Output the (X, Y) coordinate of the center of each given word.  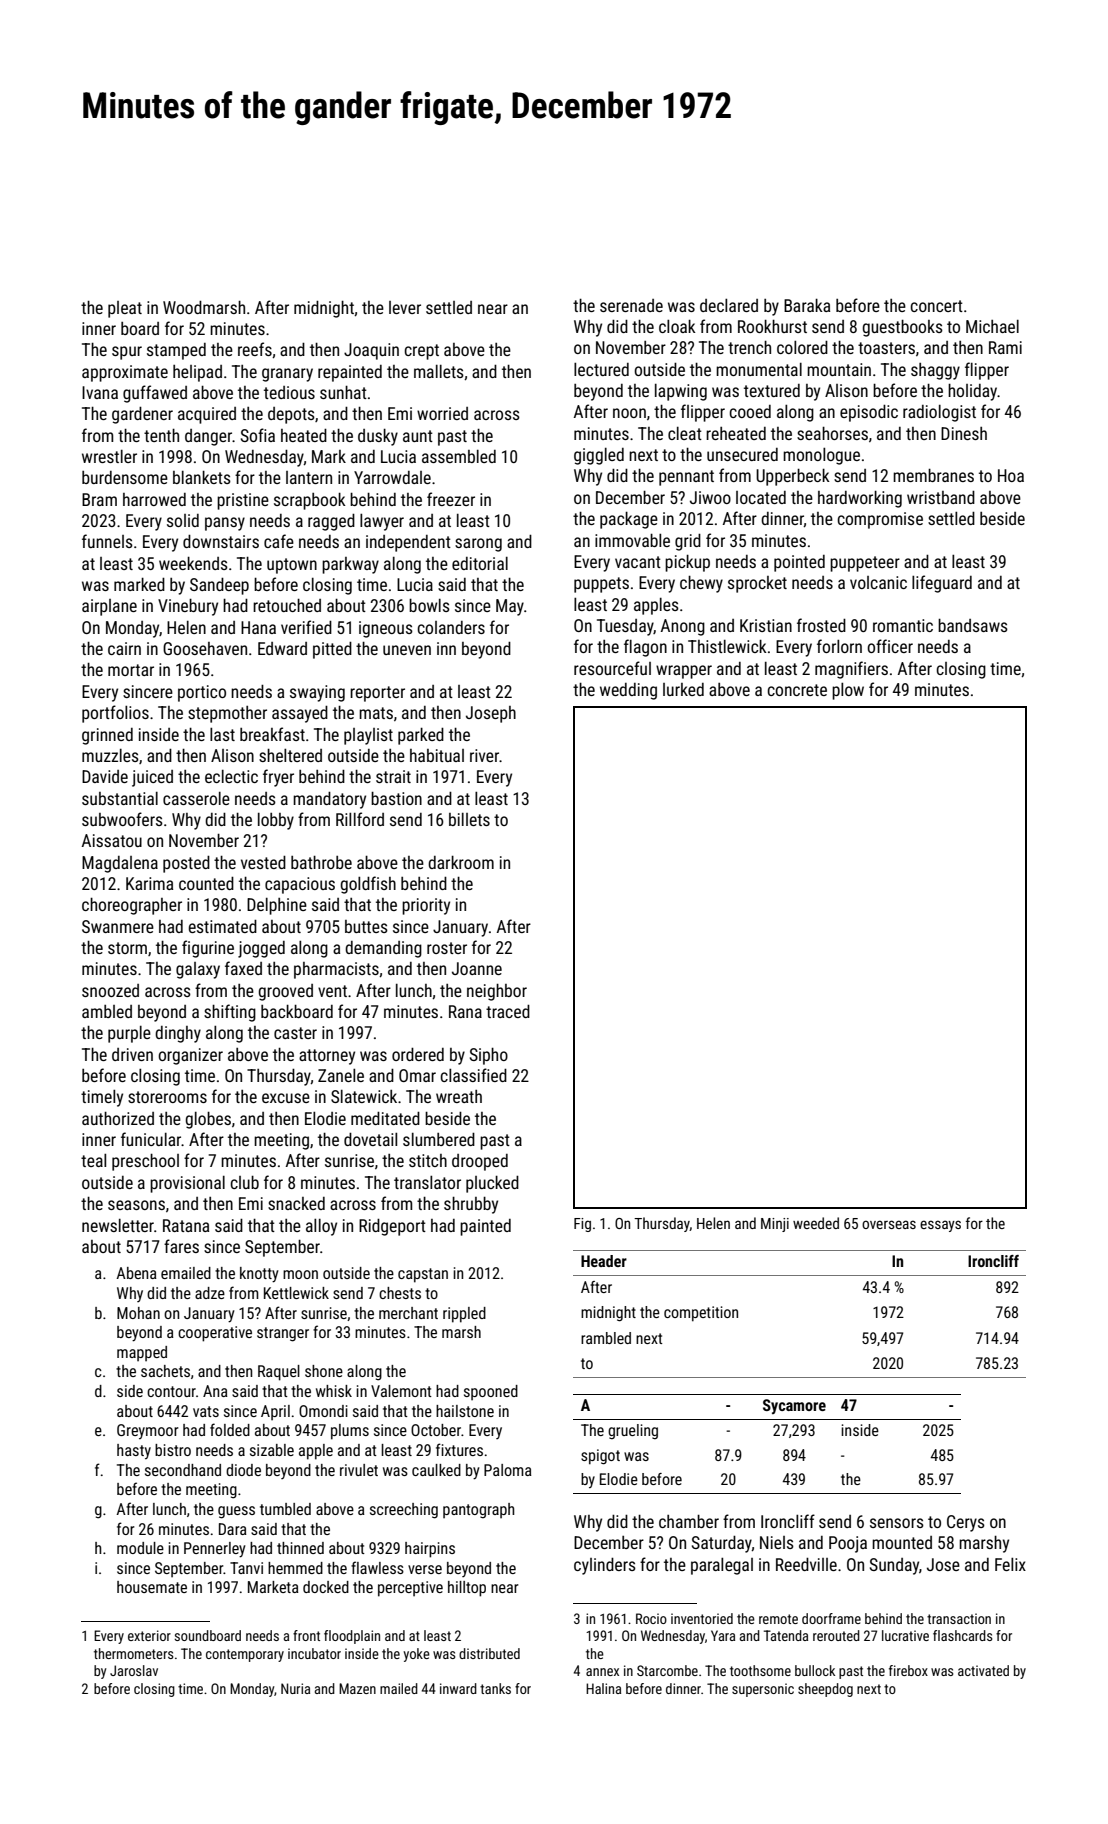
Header (604, 1261)
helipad (197, 373)
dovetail (370, 1139)
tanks (495, 1688)
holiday (973, 392)
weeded (816, 1223)
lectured (601, 369)
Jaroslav (134, 1670)
